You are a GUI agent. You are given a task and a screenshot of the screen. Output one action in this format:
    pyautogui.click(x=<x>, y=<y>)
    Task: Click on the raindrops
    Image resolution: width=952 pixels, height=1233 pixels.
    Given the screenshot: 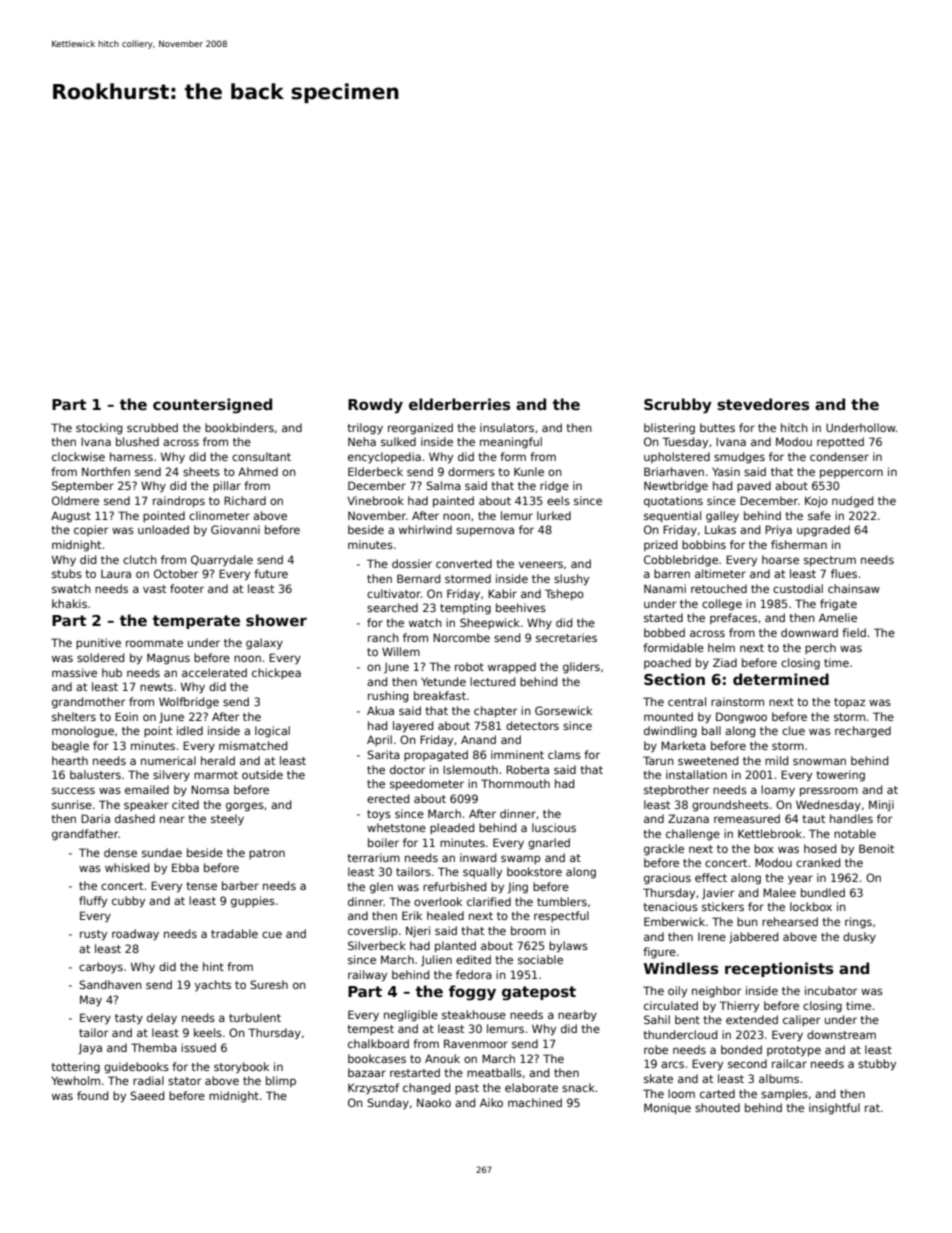 What is the action you would take?
    pyautogui.click(x=179, y=502)
